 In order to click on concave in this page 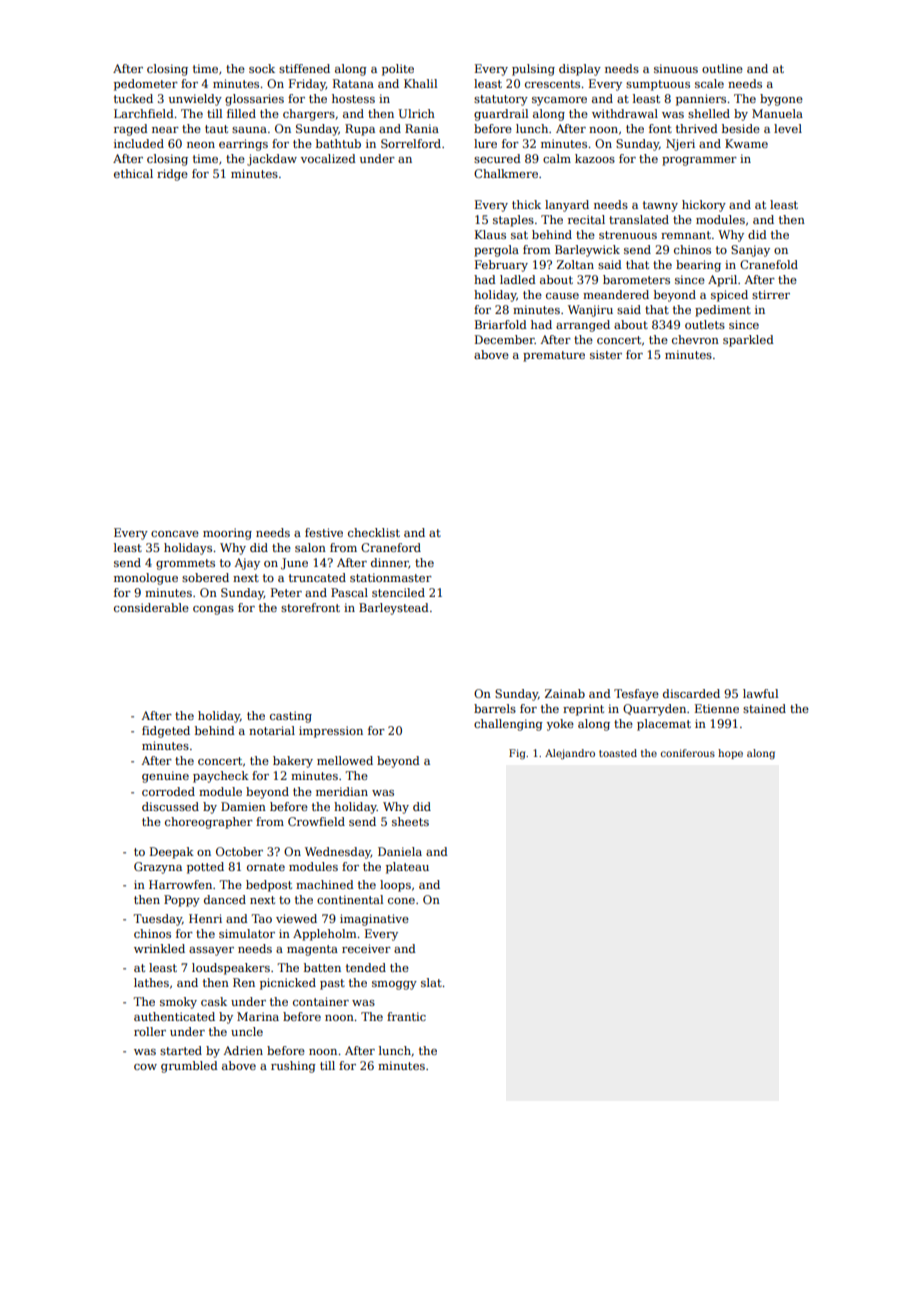, I will do `click(175, 534)`.
